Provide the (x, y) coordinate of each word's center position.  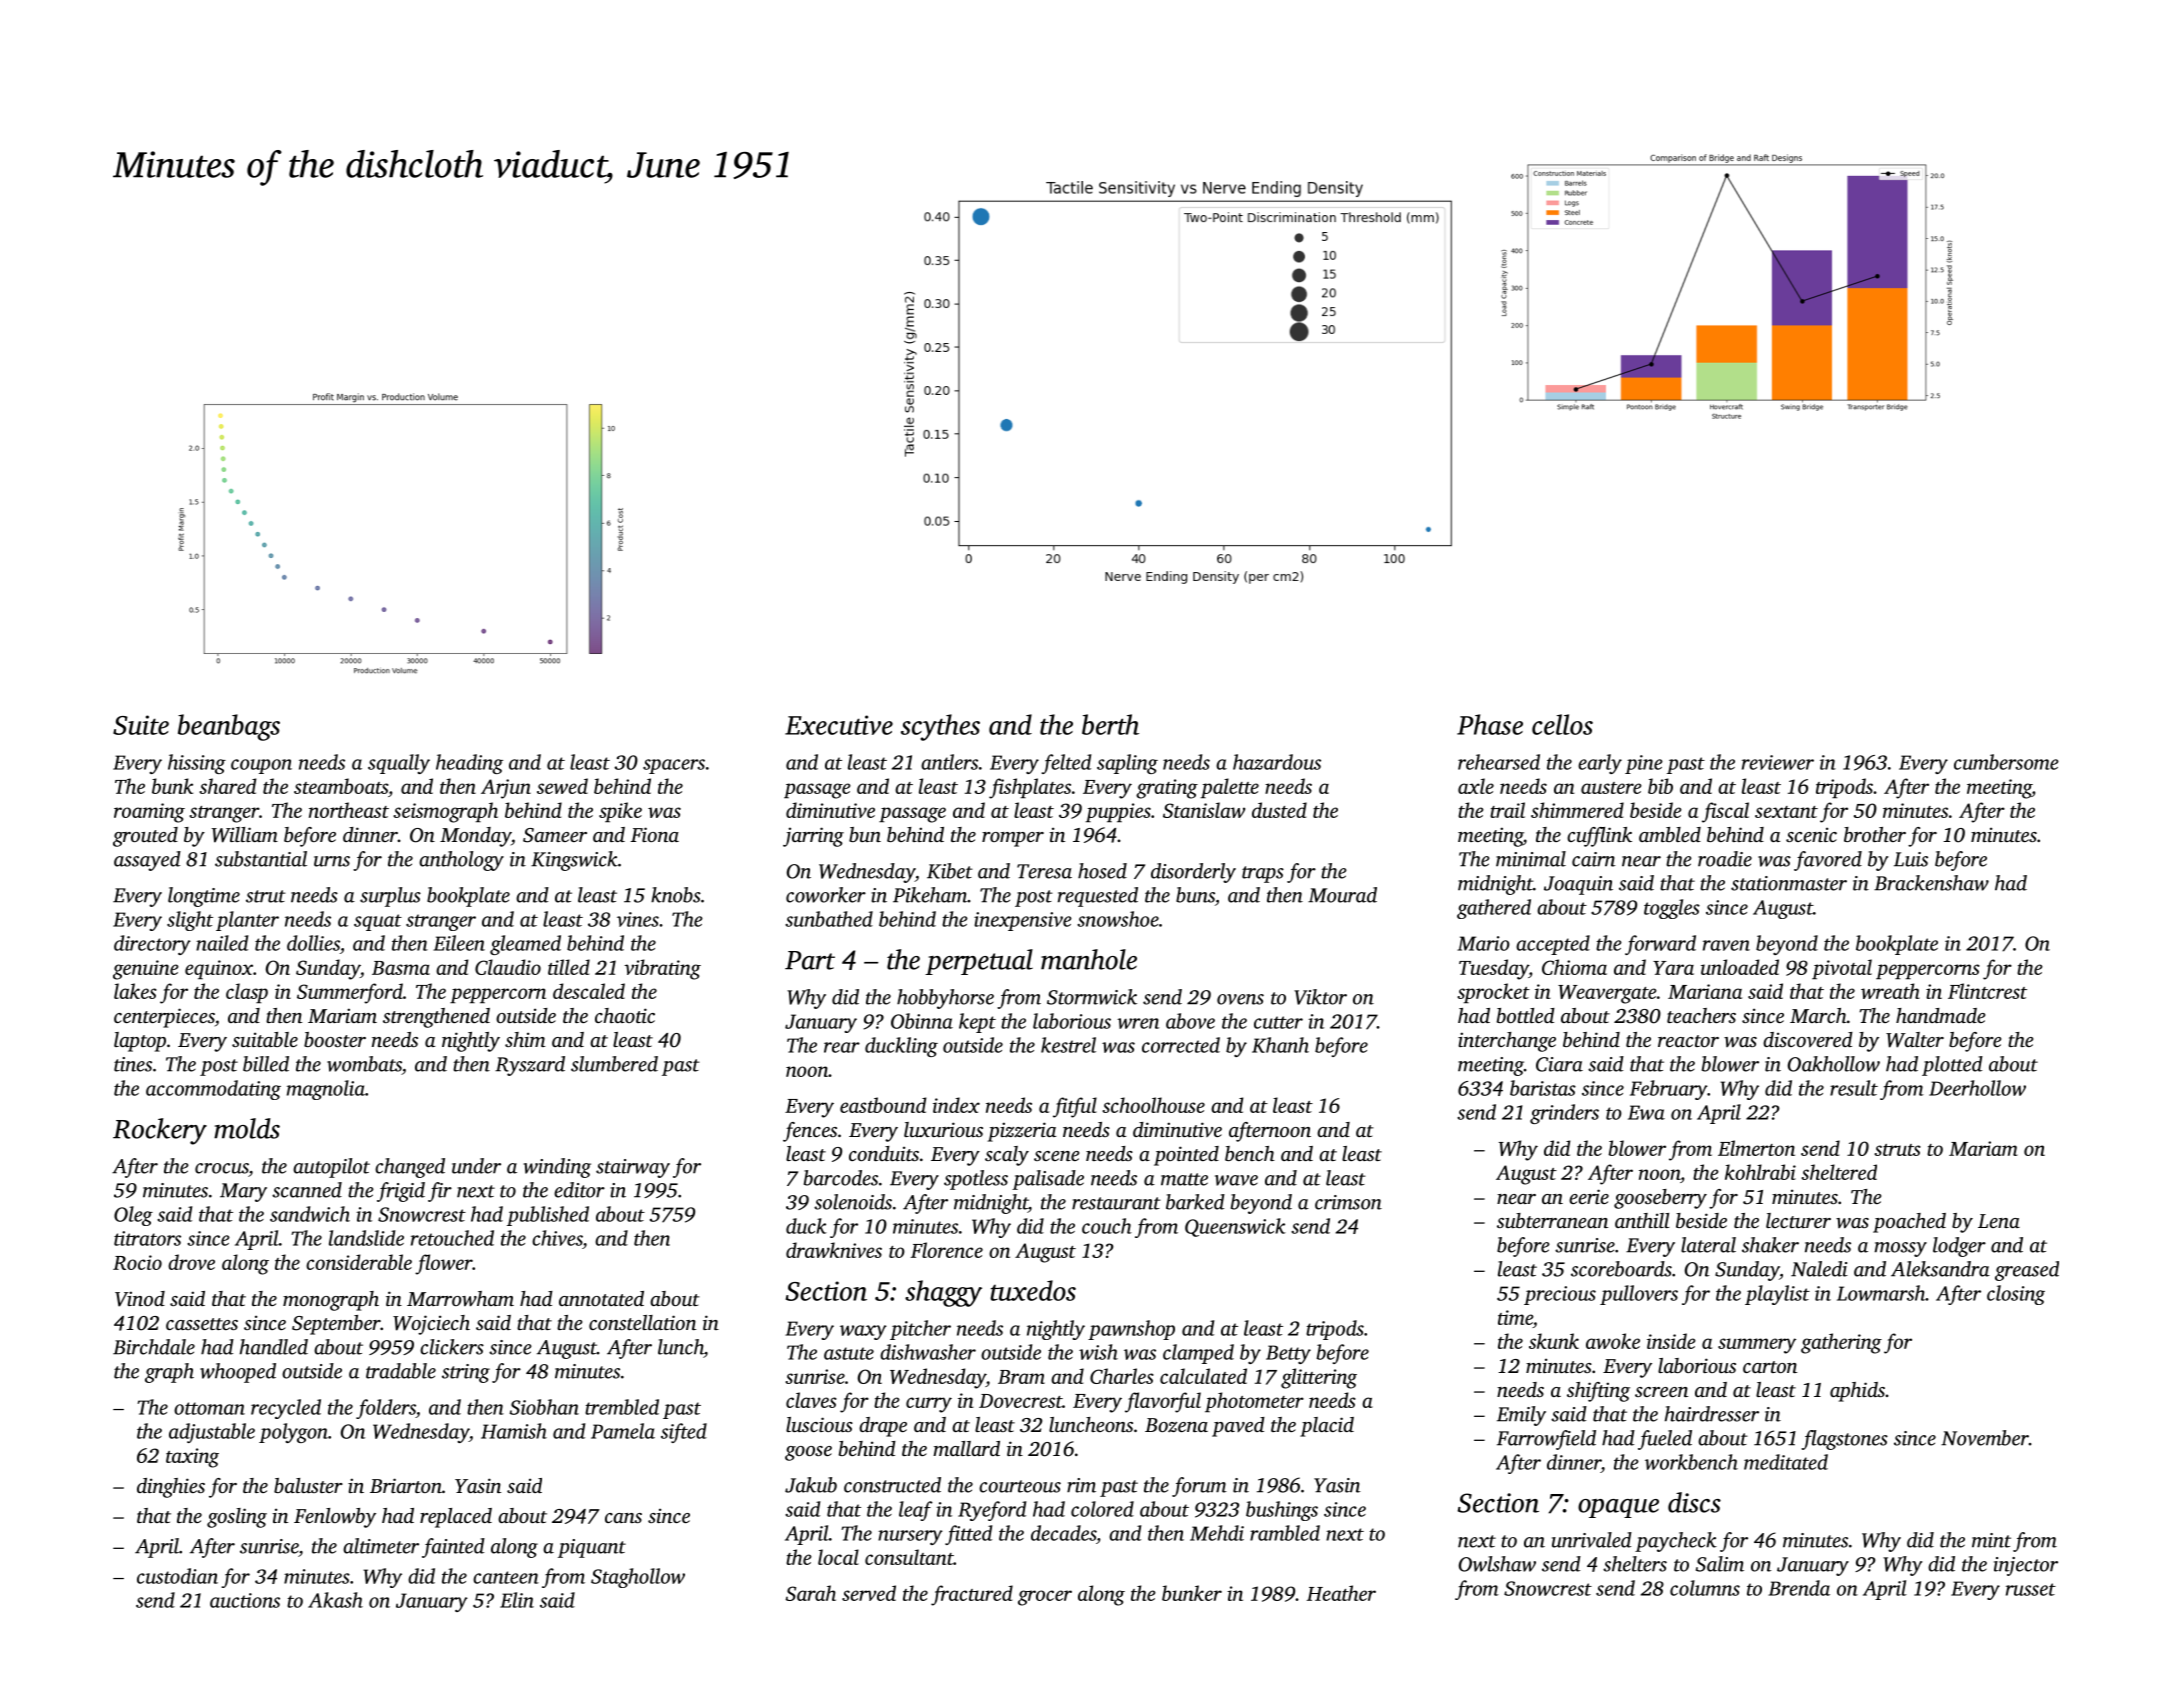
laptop (140, 1042)
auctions (245, 1600)
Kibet (950, 871)
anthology (461, 861)
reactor (1688, 1041)
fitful (1075, 1107)
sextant (1786, 812)
